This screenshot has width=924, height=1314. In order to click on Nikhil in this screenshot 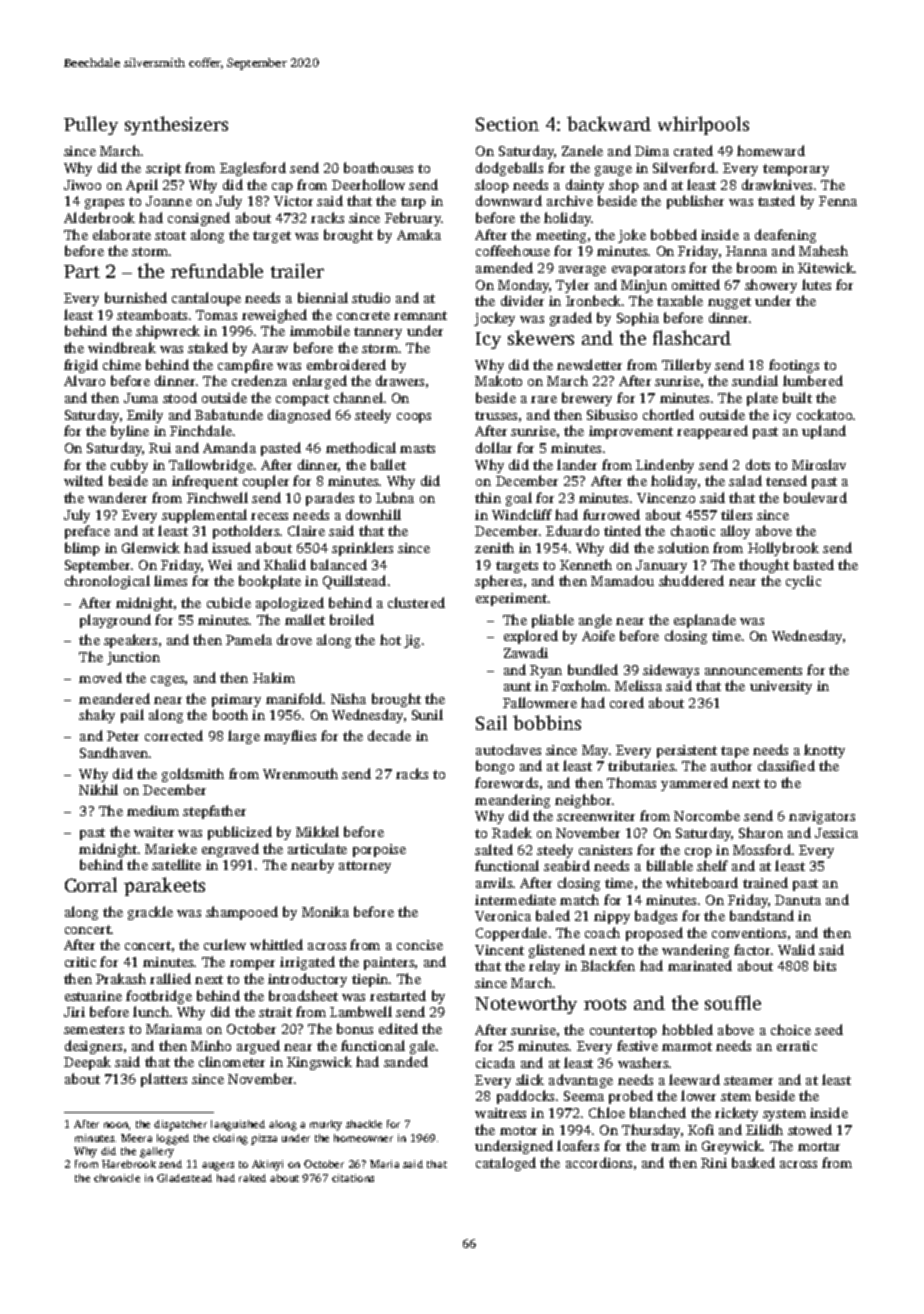, I will do `click(98, 789)`.
